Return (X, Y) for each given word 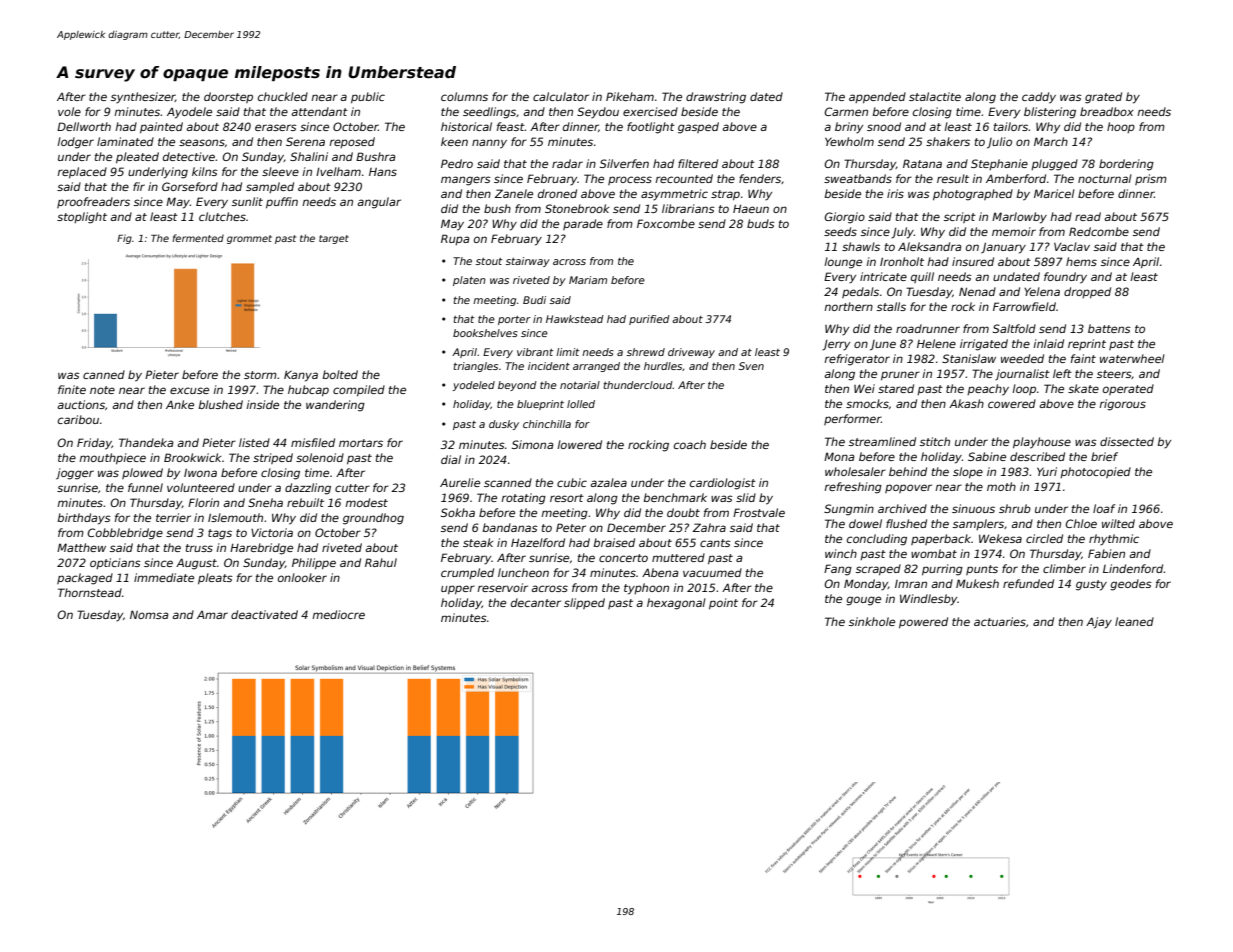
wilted (1118, 523)
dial (451, 459)
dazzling (308, 489)
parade (583, 224)
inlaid (1048, 343)
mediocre (338, 614)
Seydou (598, 113)
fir (139, 186)
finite (72, 389)
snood (884, 126)
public (368, 98)
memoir (1014, 231)
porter (514, 320)
